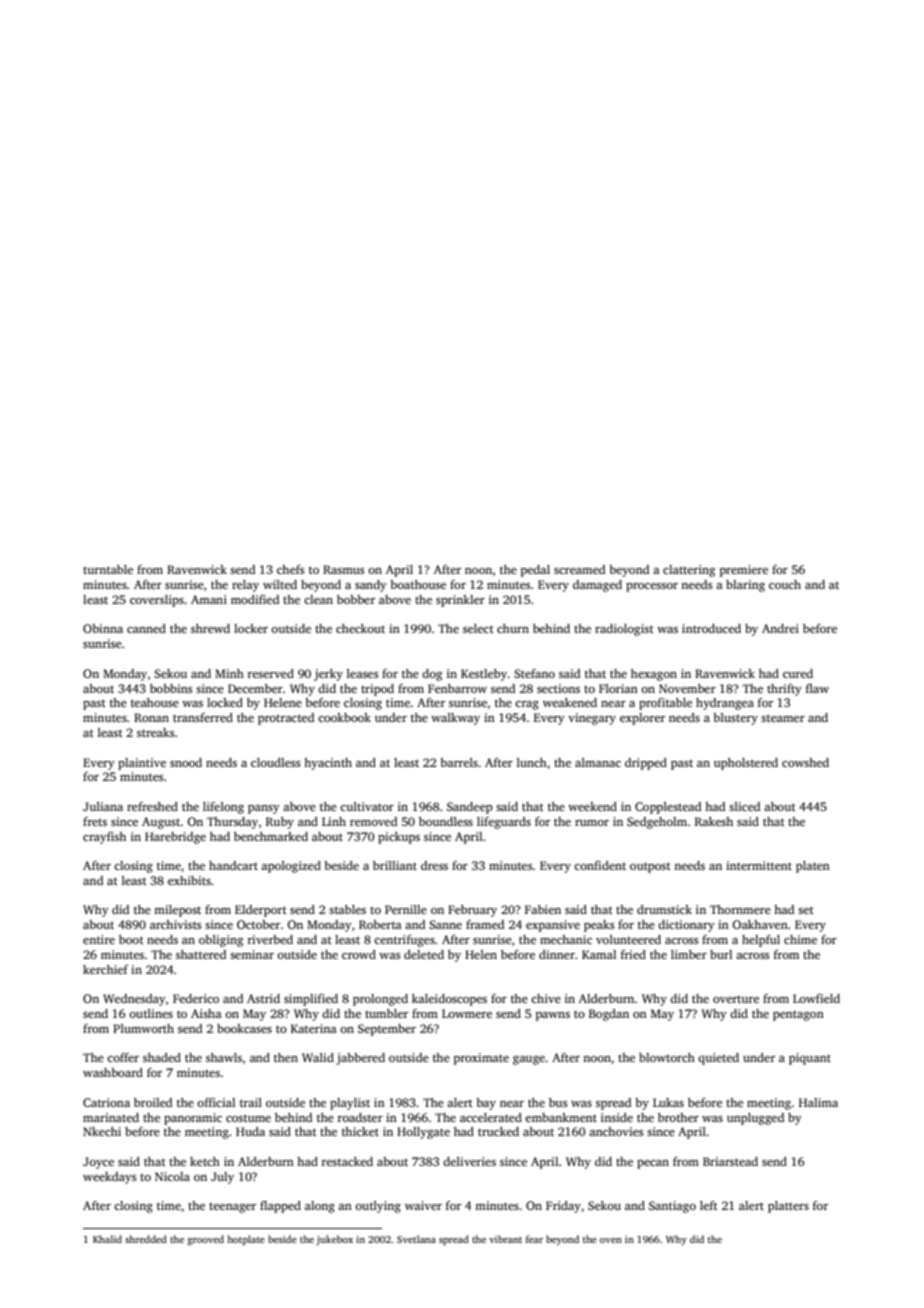 The width and height of the document is (924, 1308). I want to click on bobber, so click(356, 599).
